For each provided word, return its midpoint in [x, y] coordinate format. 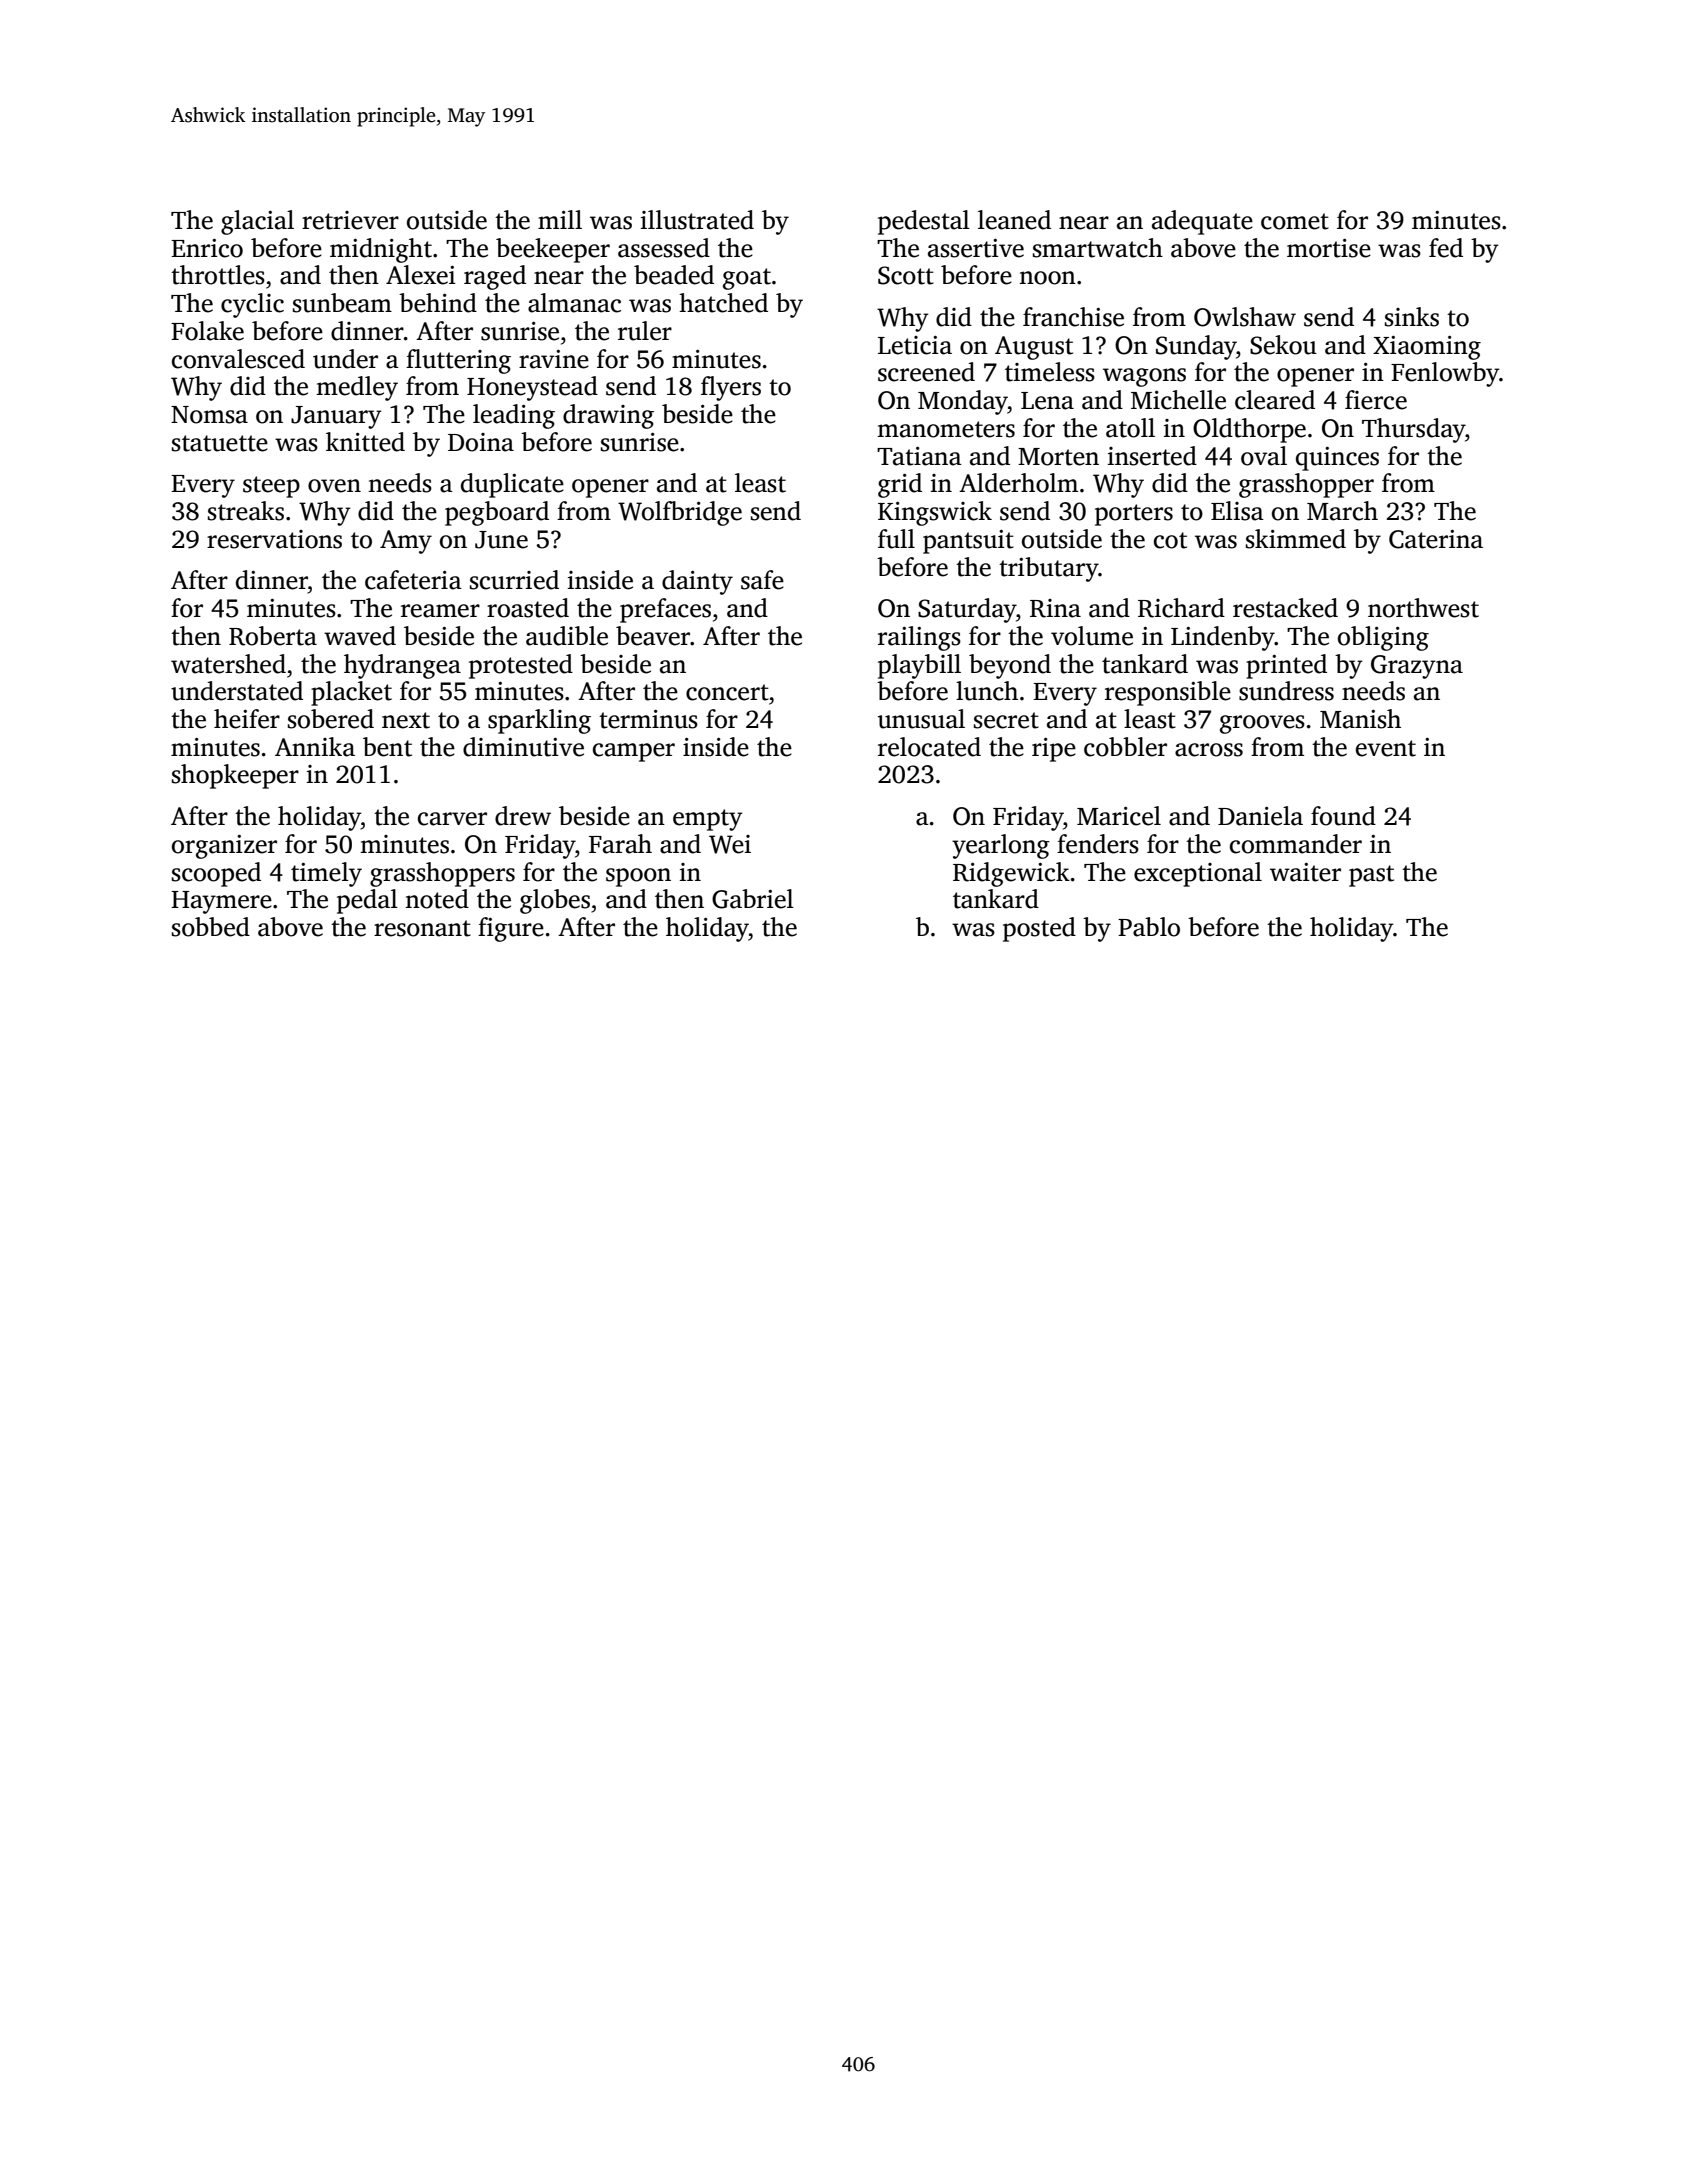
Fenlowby [1445, 374]
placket [351, 693]
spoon [638, 877]
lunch [987, 691]
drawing [608, 416]
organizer [224, 847]
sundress [1286, 691]
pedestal [924, 222]
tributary [1049, 569]
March [1342, 511]
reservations [274, 539]
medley [357, 388]
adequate [1202, 222]
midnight [381, 250]
